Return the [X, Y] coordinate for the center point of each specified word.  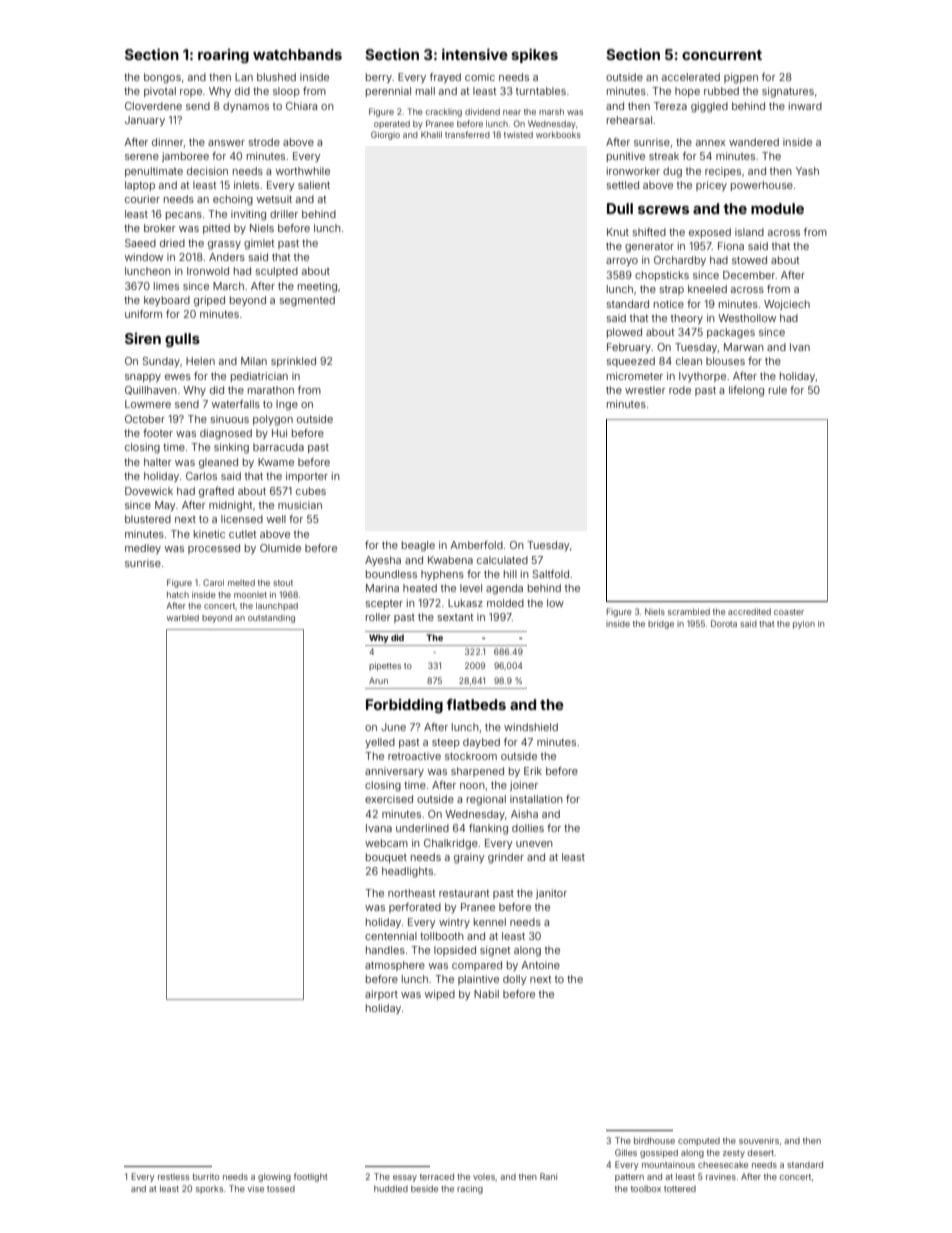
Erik [533, 771]
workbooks [558, 135]
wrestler [645, 390]
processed [214, 549]
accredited [749, 611]
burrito [206, 1176]
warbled [183, 618]
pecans [184, 216]
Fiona [731, 246]
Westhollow [747, 318]
